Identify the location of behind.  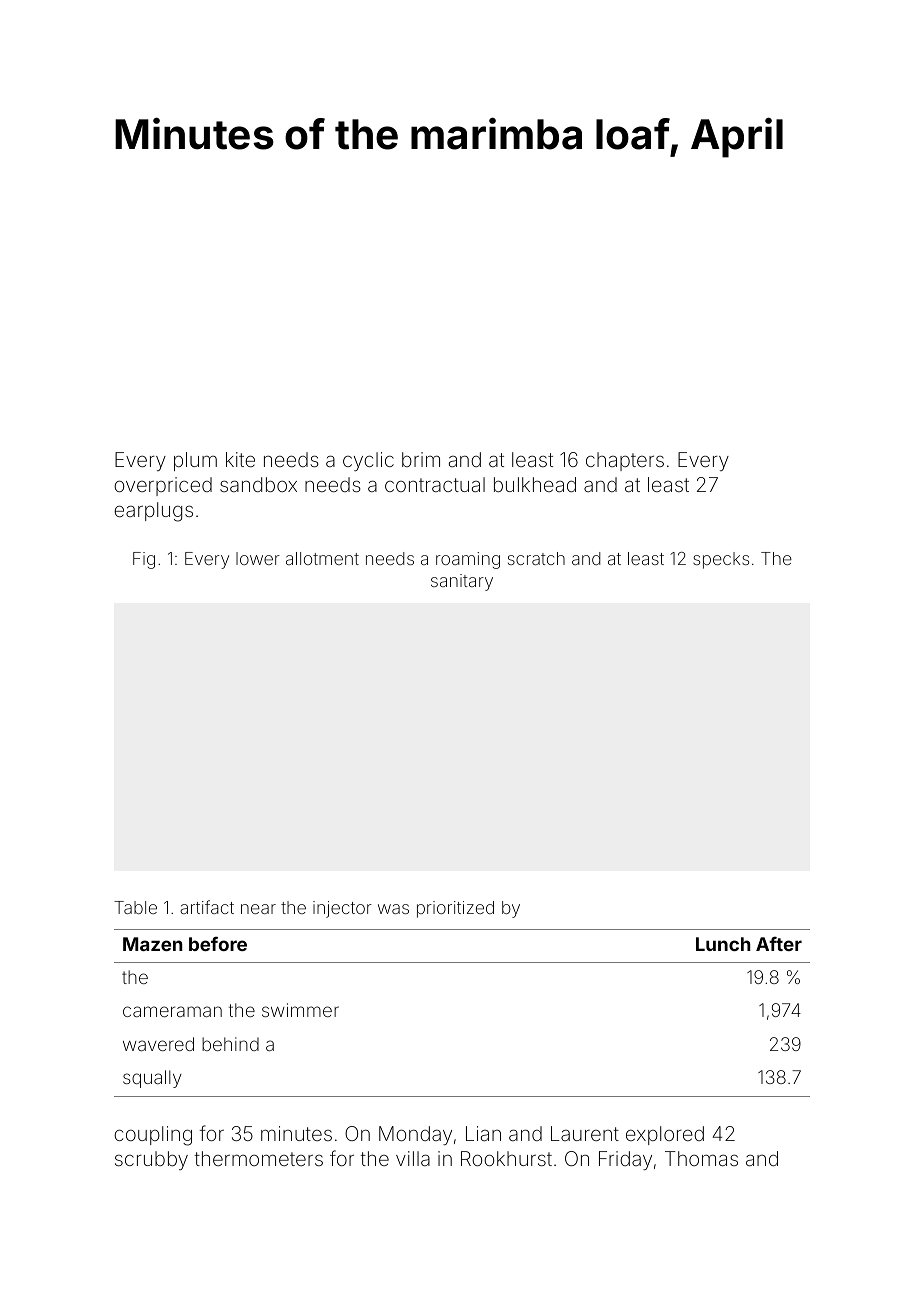
(230, 1044).
